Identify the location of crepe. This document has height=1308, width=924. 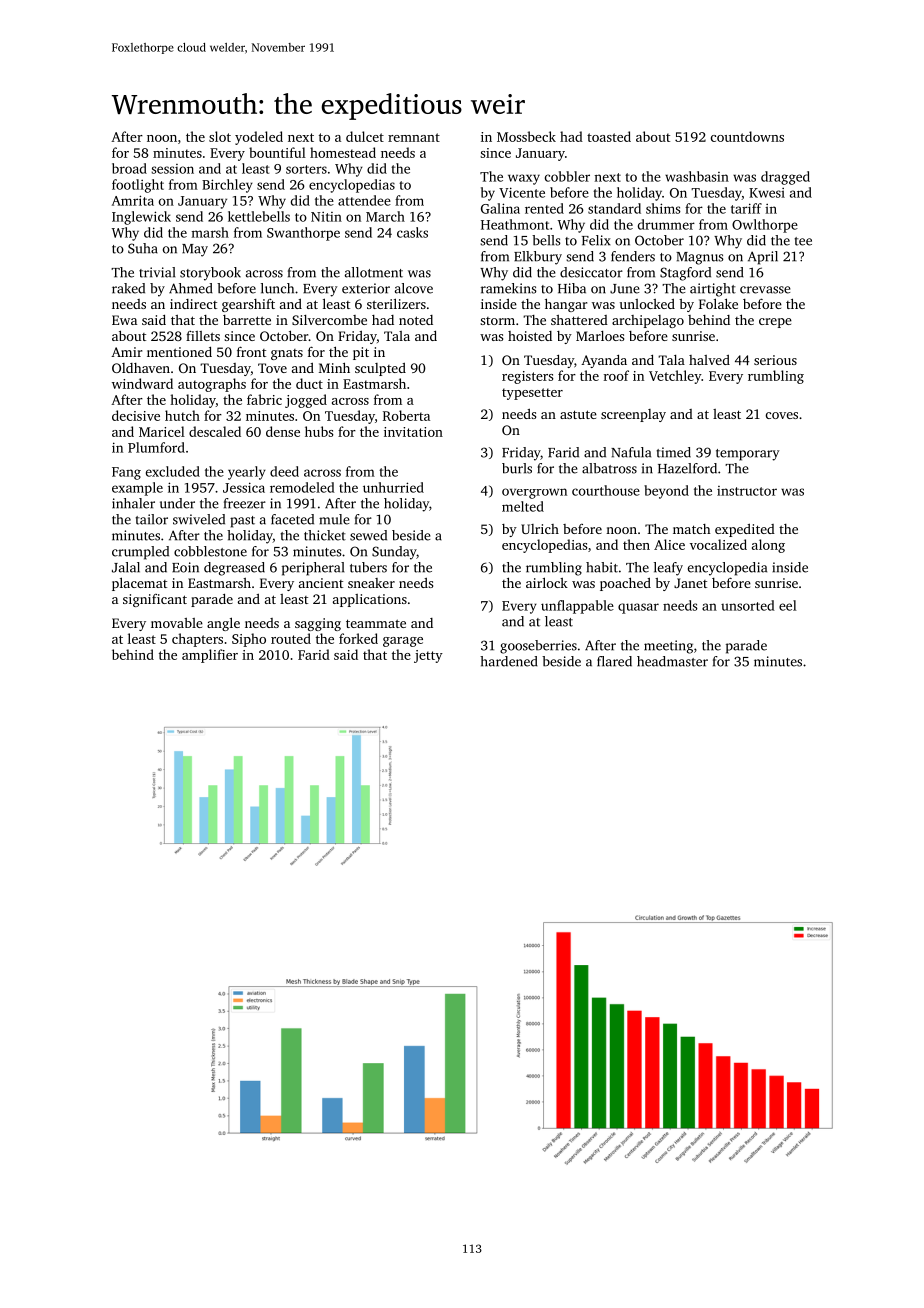
(775, 323).
